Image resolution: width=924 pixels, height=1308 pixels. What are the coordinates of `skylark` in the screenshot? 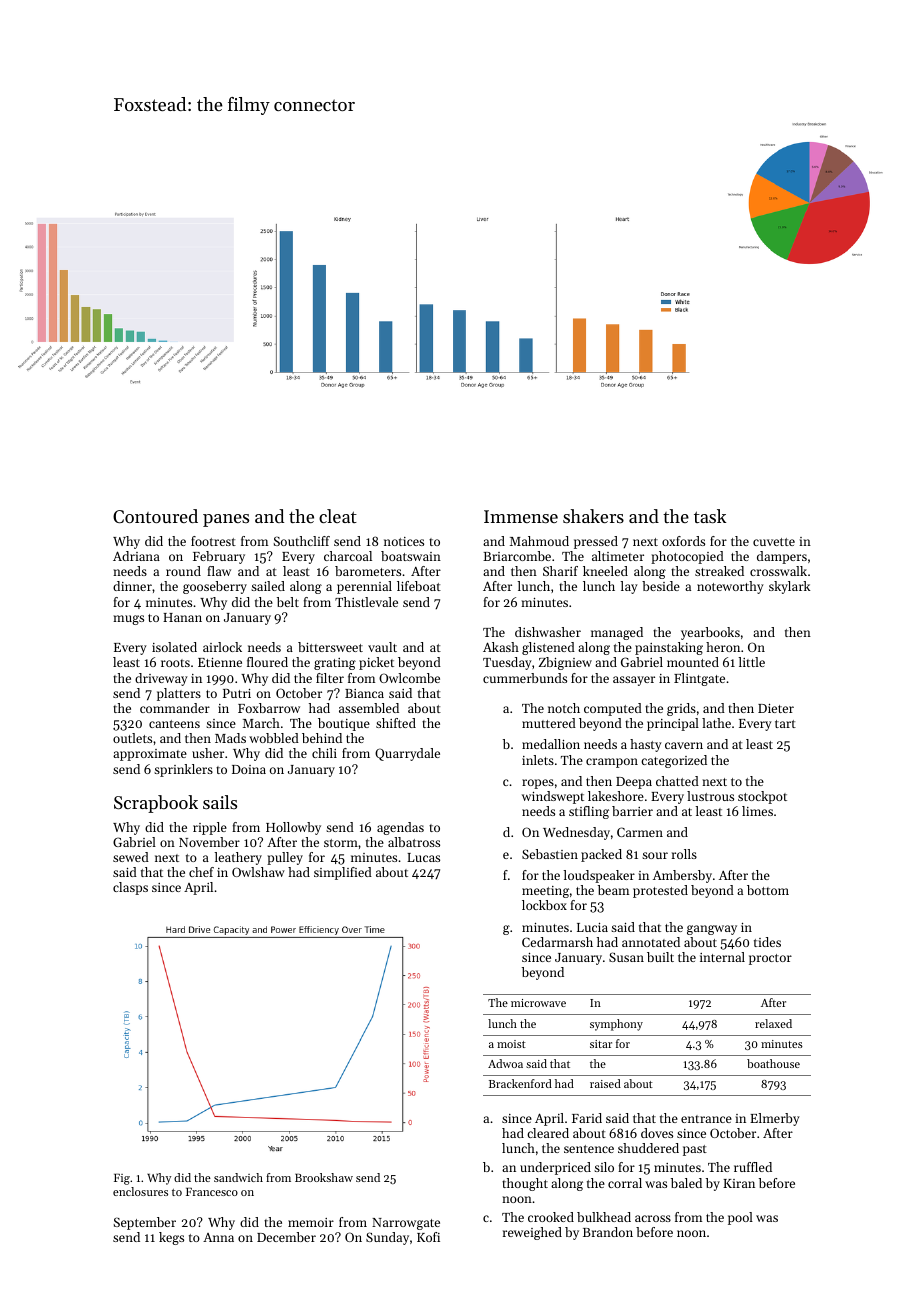 It's located at (789, 587).
